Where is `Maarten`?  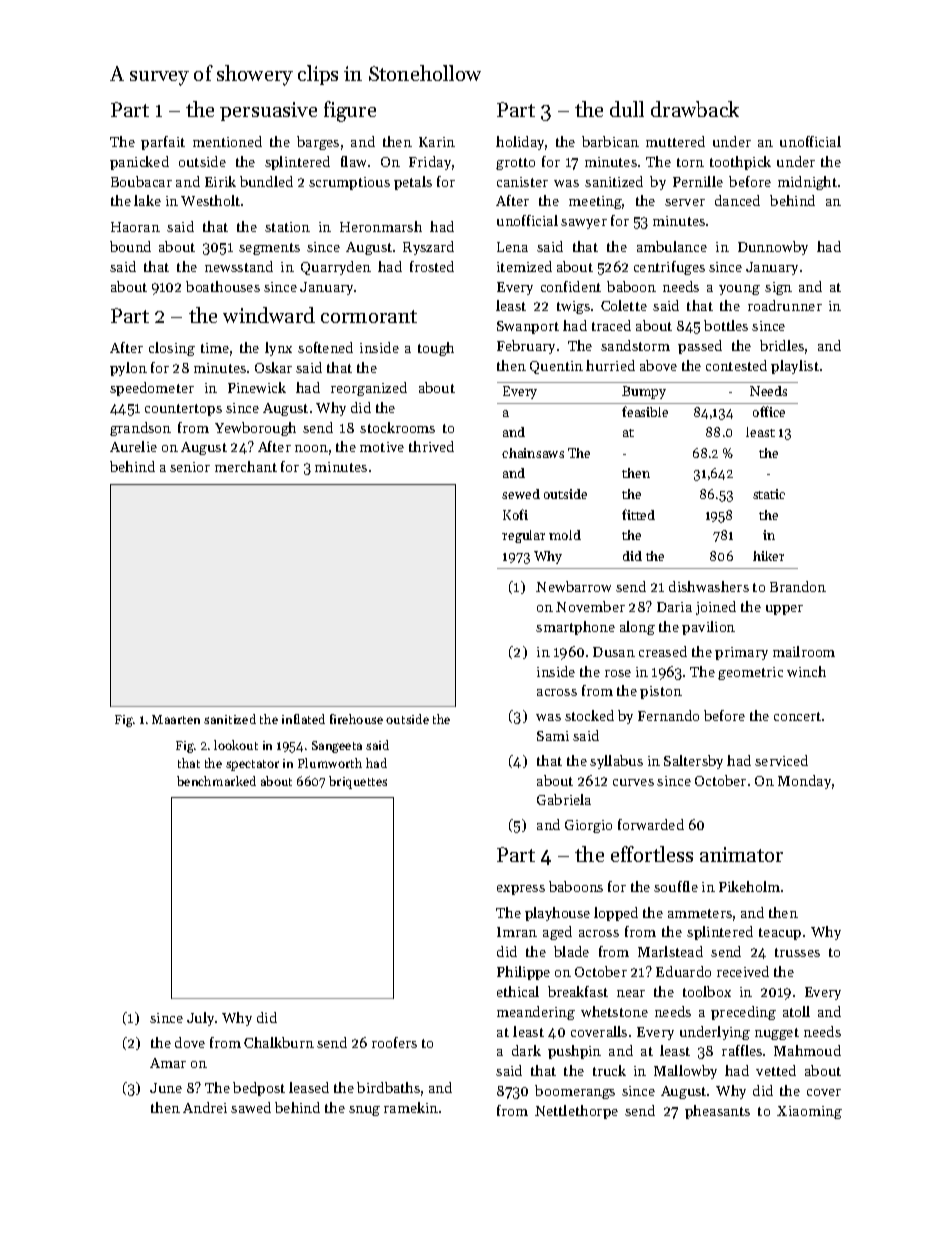 Maarten is located at coordinates (176, 719).
